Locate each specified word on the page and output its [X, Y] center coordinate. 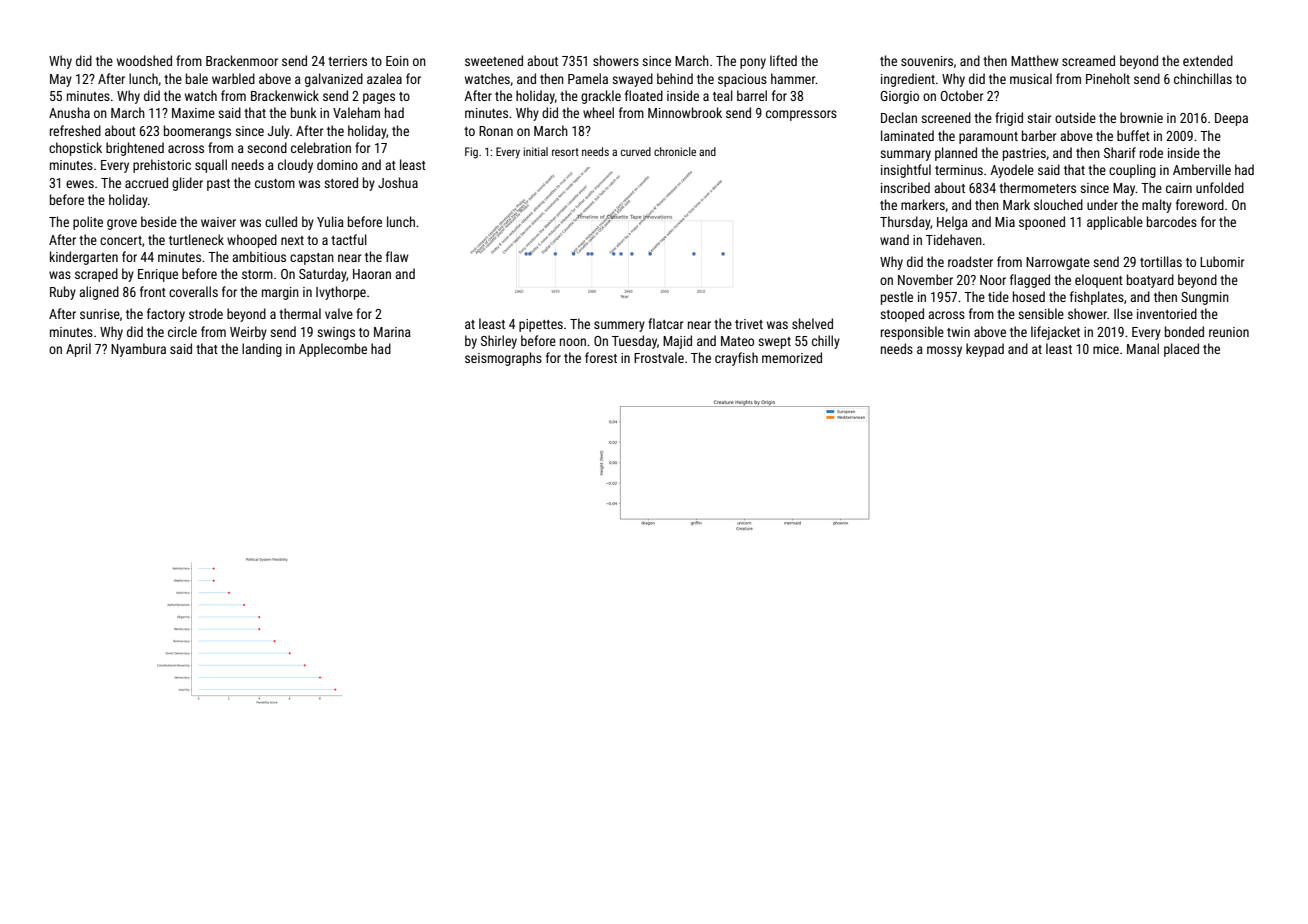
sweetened [494, 60]
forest [601, 357]
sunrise [100, 314]
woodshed [144, 60]
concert [121, 240]
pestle [897, 298]
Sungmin [1205, 298]
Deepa [1231, 119]
